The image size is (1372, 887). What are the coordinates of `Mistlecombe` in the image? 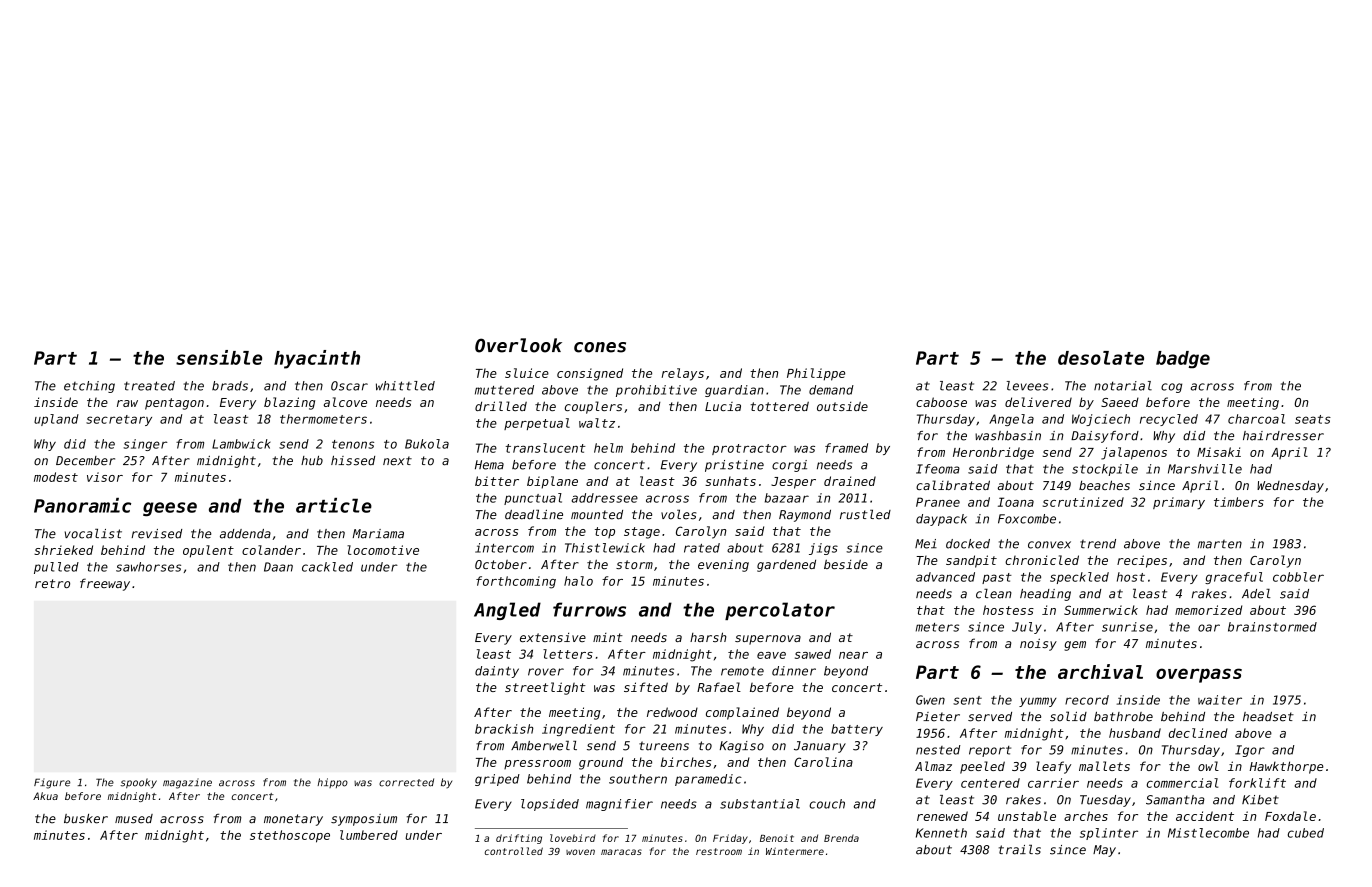 It's located at (1208, 833).
